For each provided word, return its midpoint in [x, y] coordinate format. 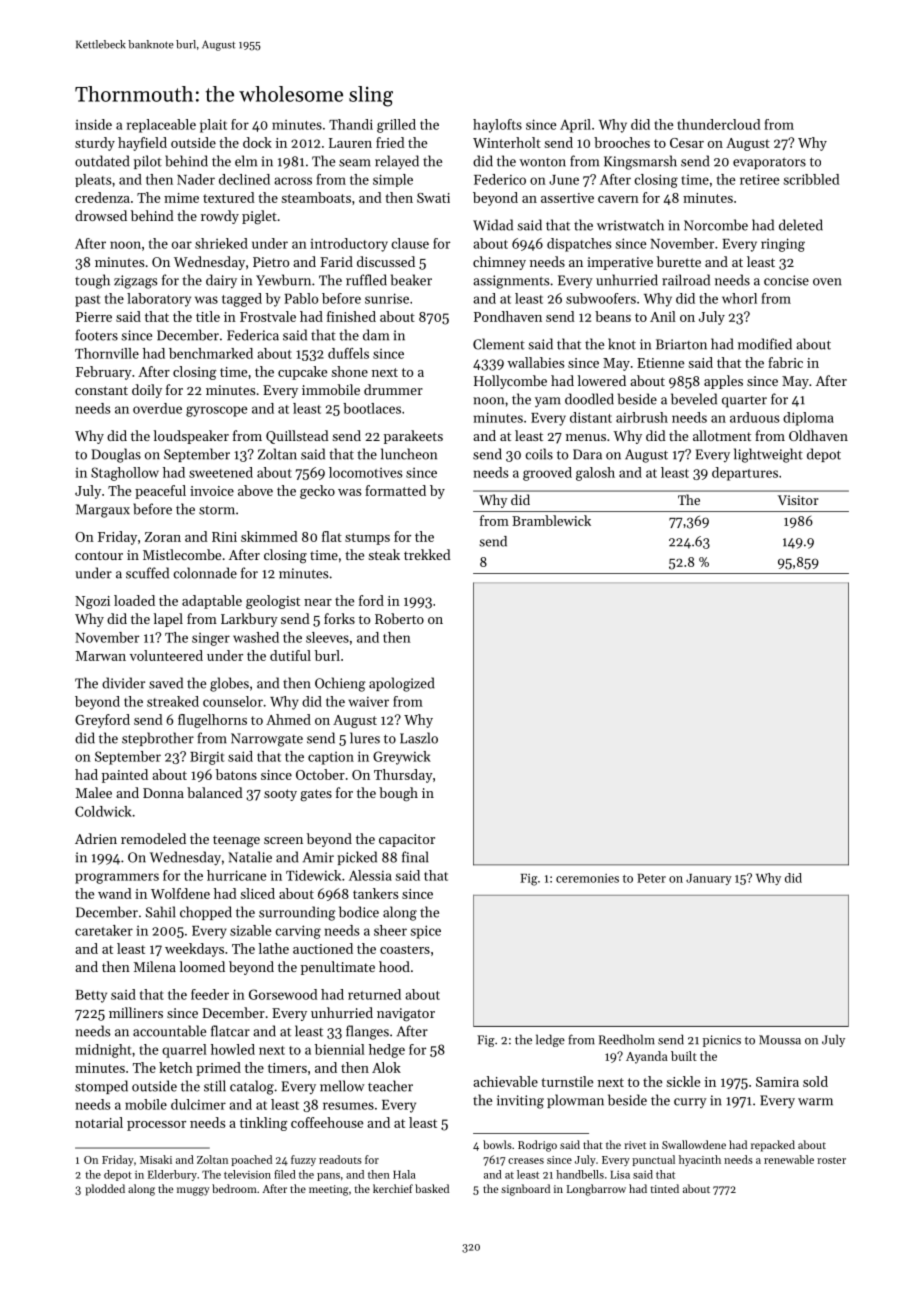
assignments [511, 282]
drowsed [101, 215]
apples [723, 382]
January [709, 879]
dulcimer [198, 1104]
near [318, 602]
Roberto [399, 618]
